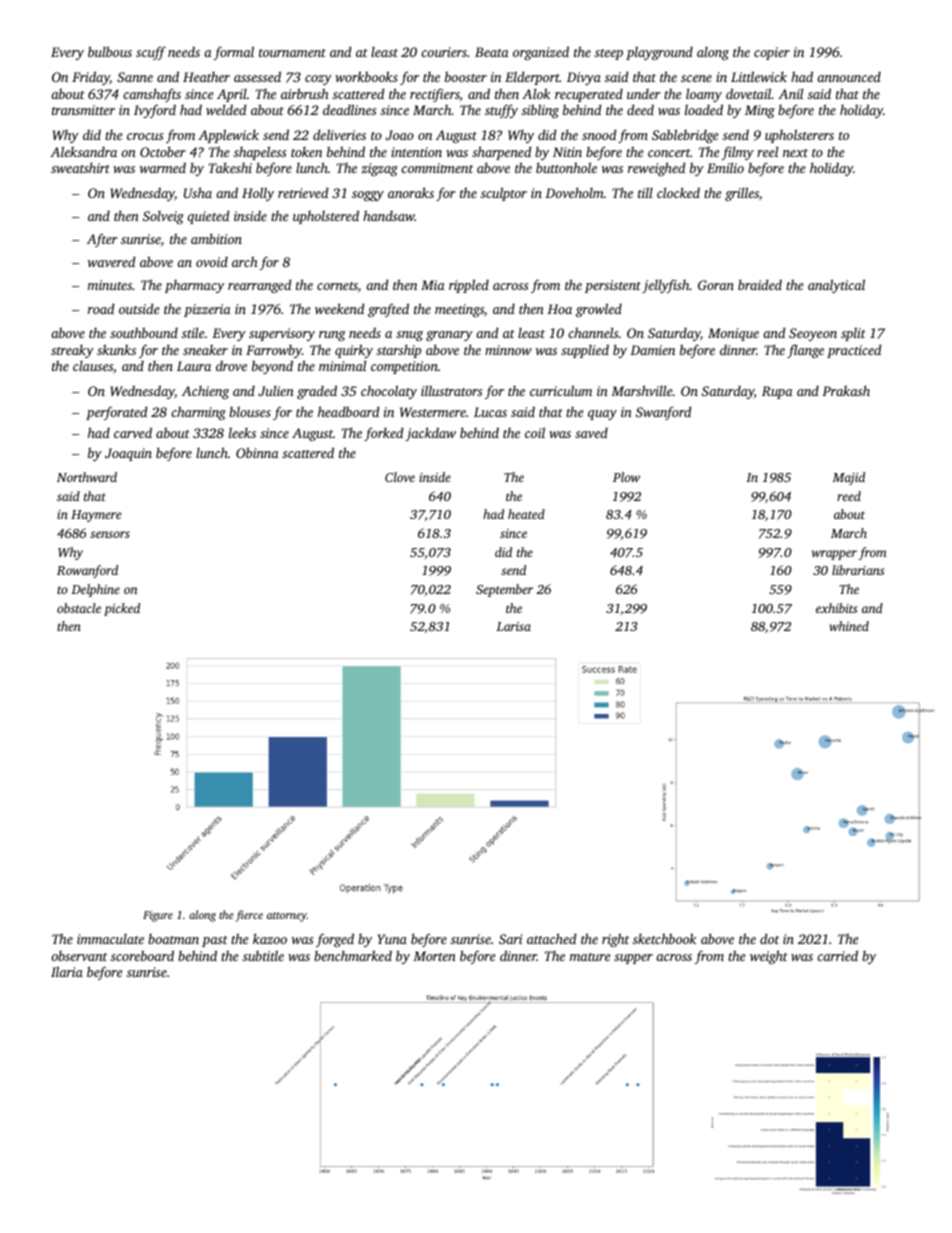 The width and height of the screenshot is (952, 1233). I want to click on mature, so click(590, 957).
